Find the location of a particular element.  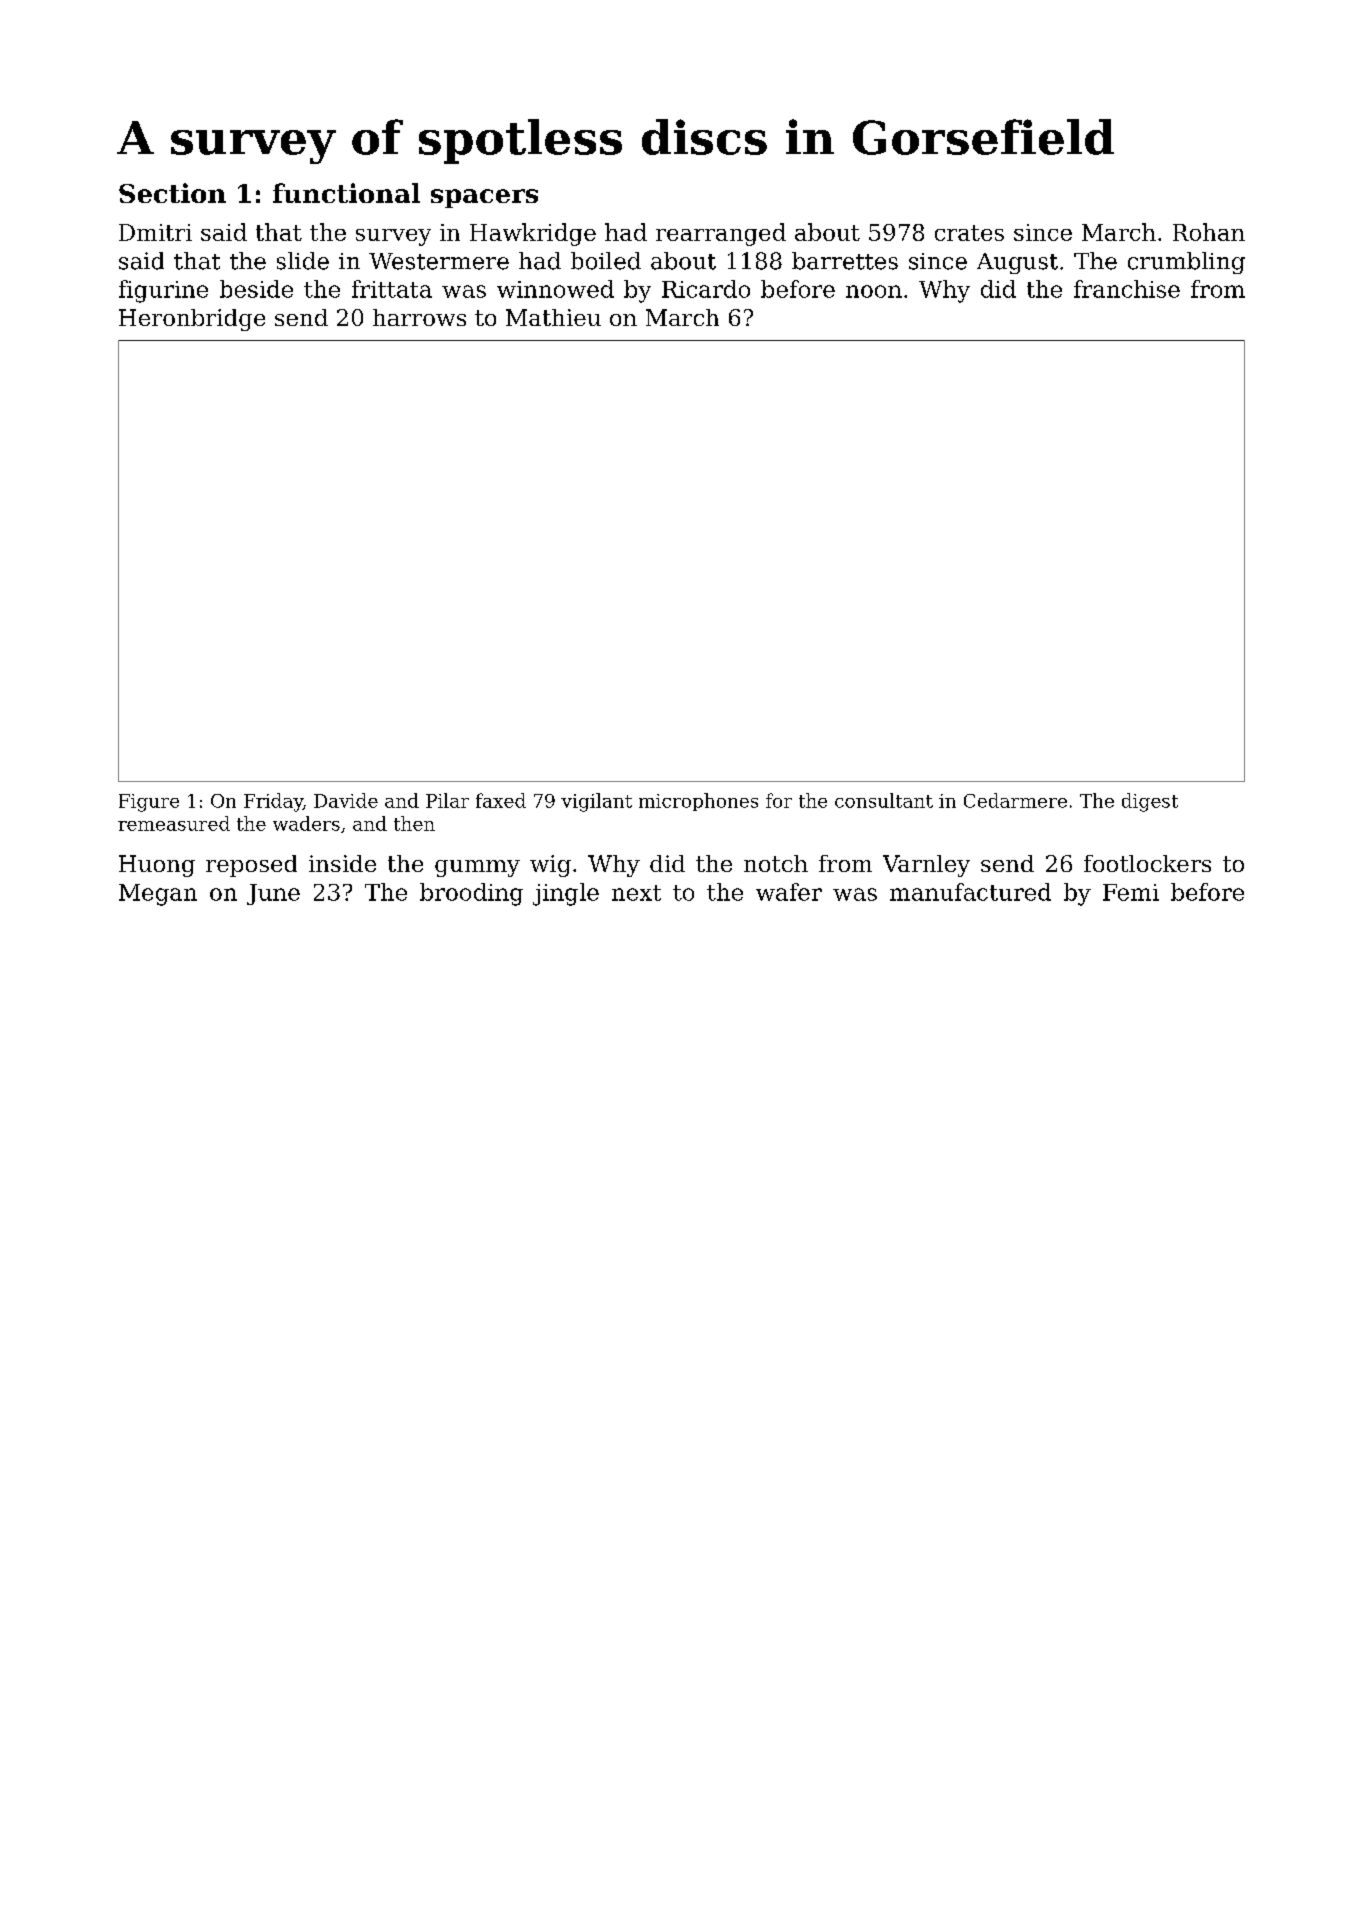

Rohan is located at coordinates (1209, 232).
